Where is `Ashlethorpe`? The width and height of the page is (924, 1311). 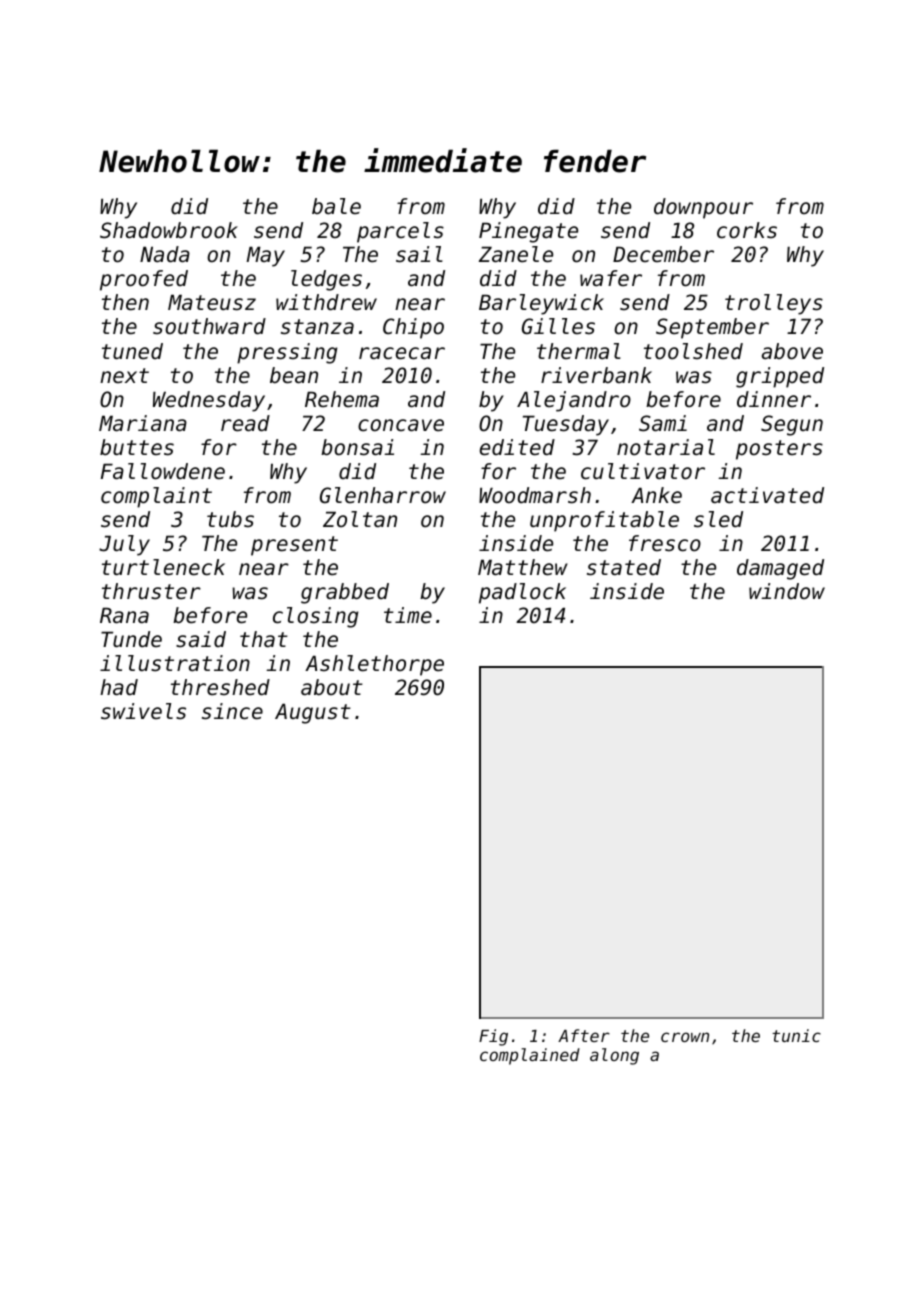
Ashlethorpe is located at coordinates (374, 665).
